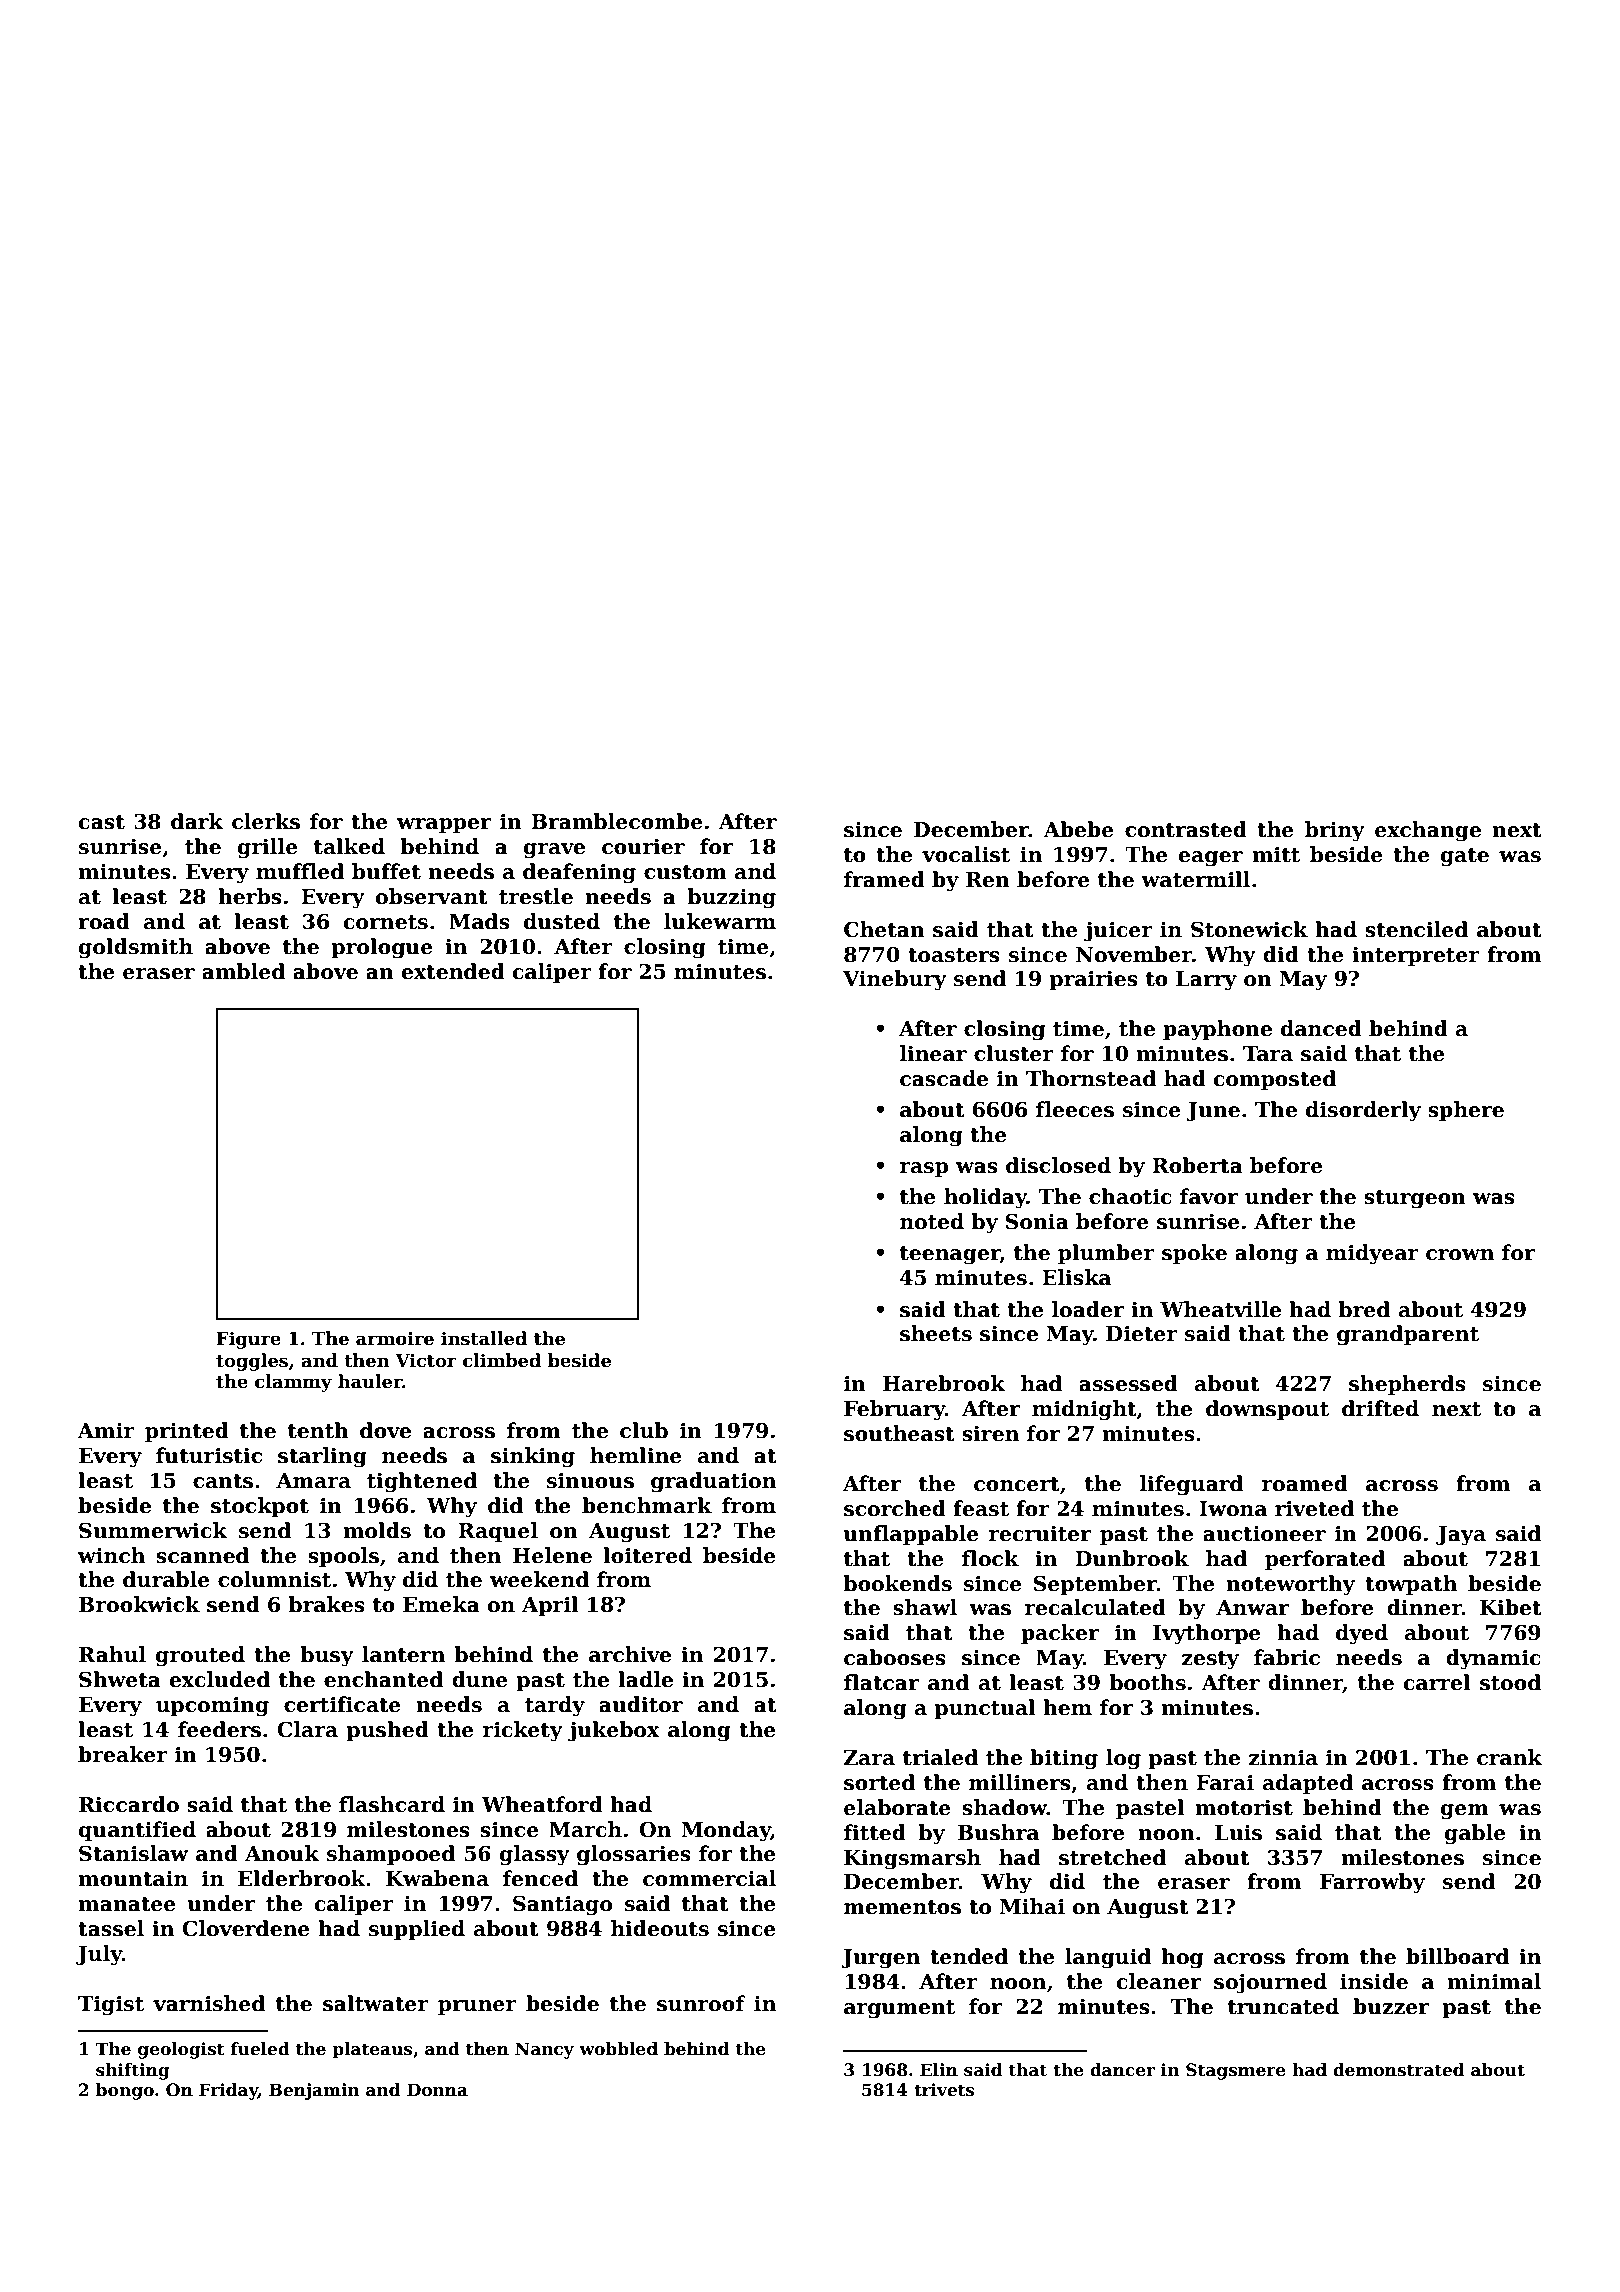 This screenshot has height=2292, width=1620. Describe the element at coordinates (1014, 1053) in the screenshot. I see `cluster` at that location.
